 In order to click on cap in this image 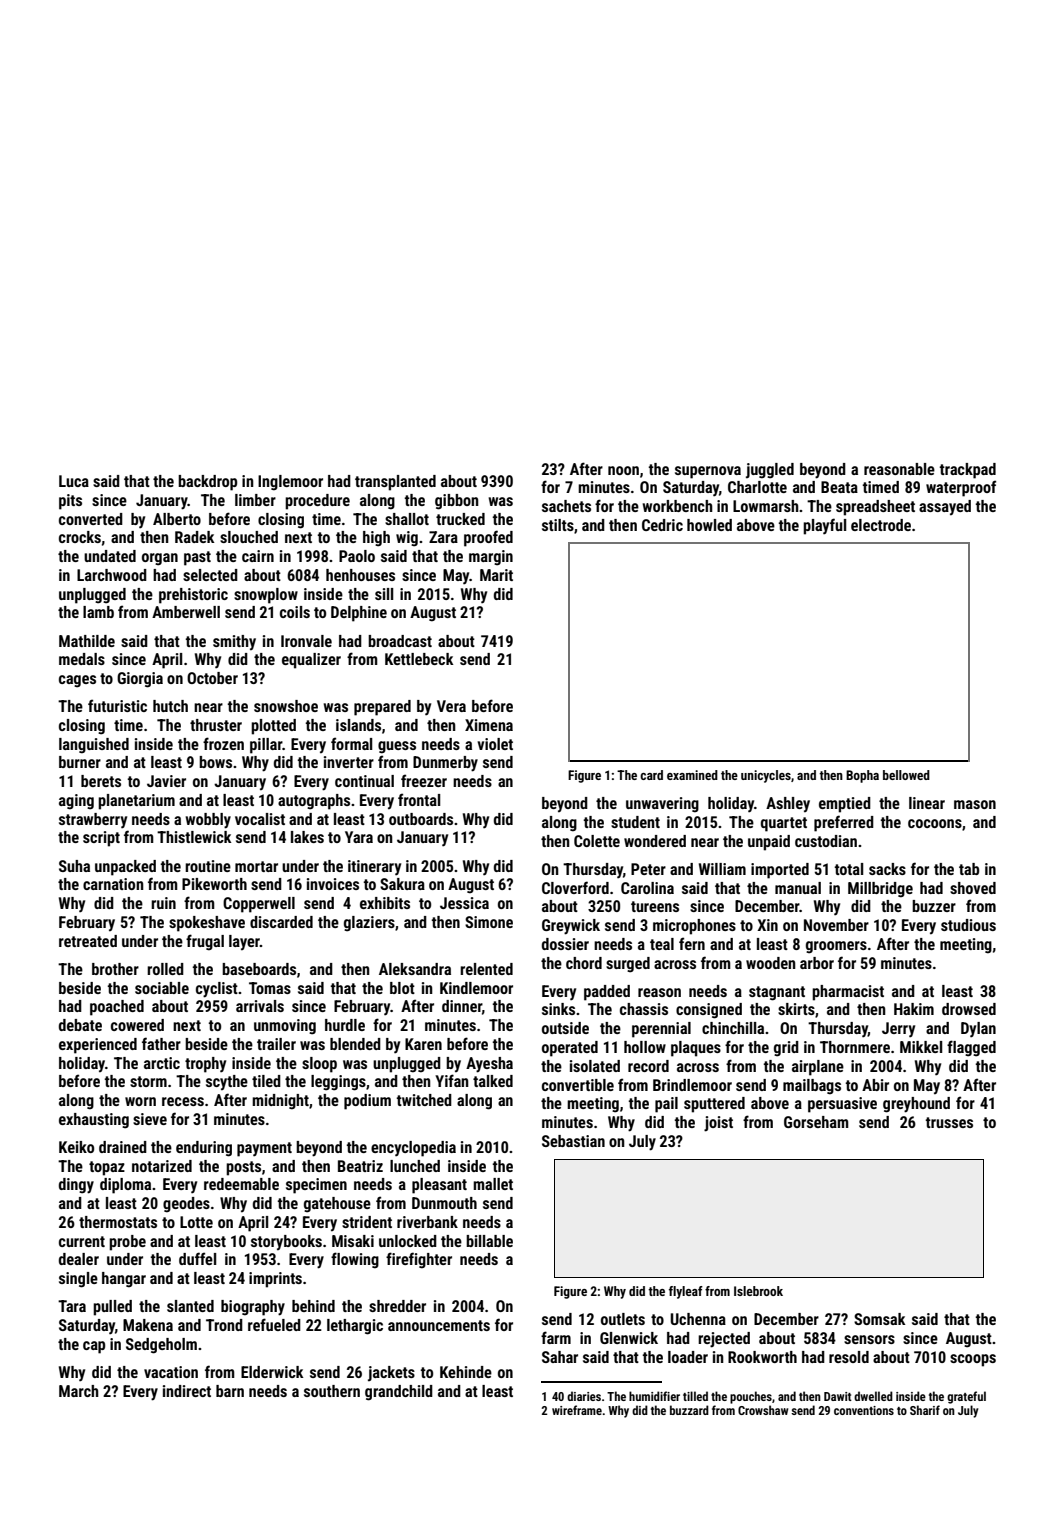, I will do `click(94, 1347)`.
